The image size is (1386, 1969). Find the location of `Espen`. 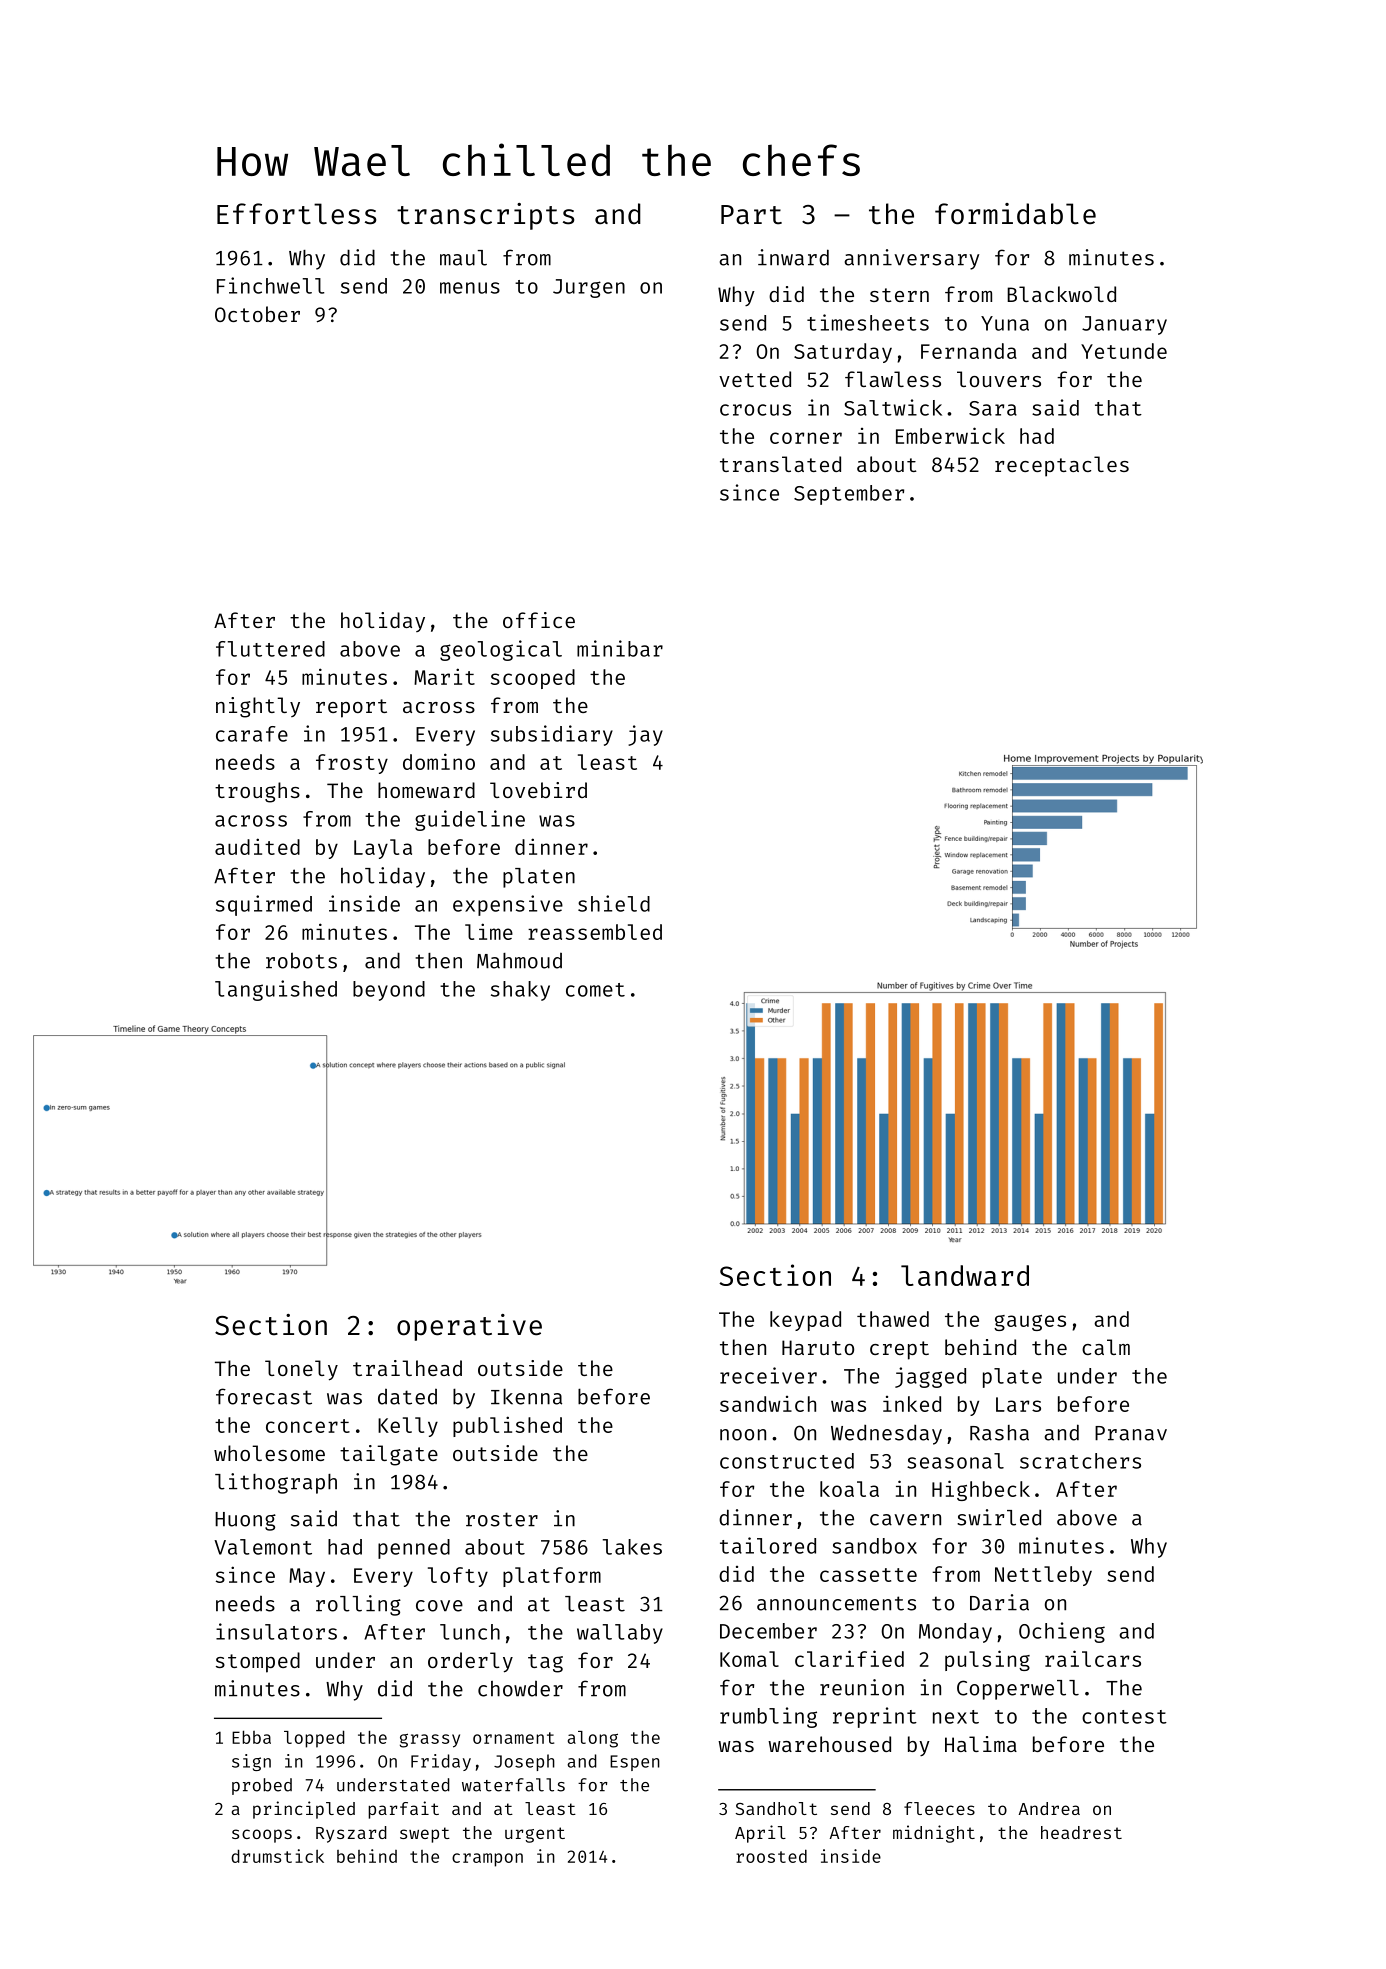

Espen is located at coordinates (635, 1763).
